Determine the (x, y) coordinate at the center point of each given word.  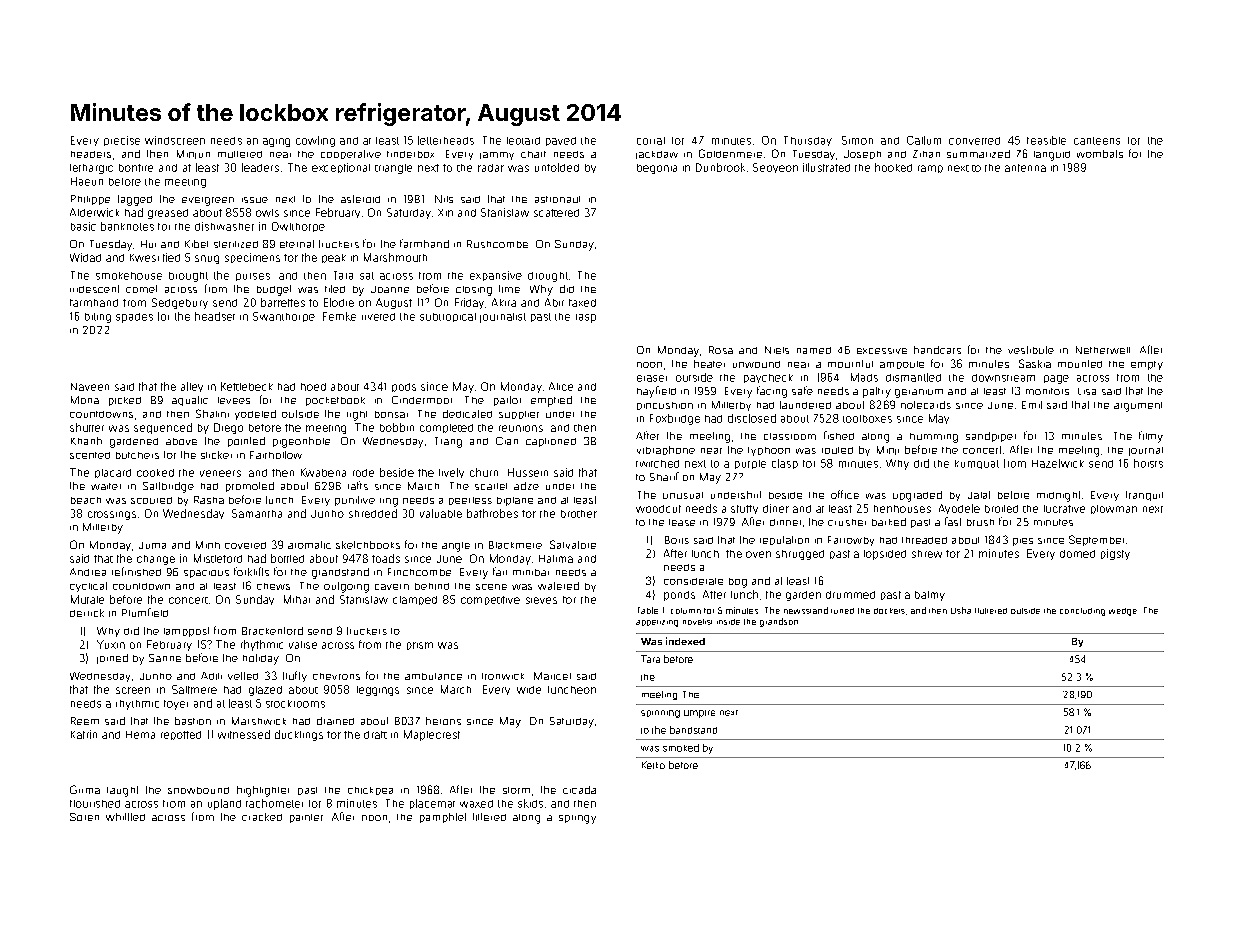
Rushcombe (497, 244)
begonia (657, 169)
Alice (561, 386)
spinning (660, 714)
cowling (315, 141)
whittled (125, 817)
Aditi (211, 676)
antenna (1025, 168)
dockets (889, 611)
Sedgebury (180, 303)
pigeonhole (301, 442)
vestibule (1031, 350)
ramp (930, 169)
